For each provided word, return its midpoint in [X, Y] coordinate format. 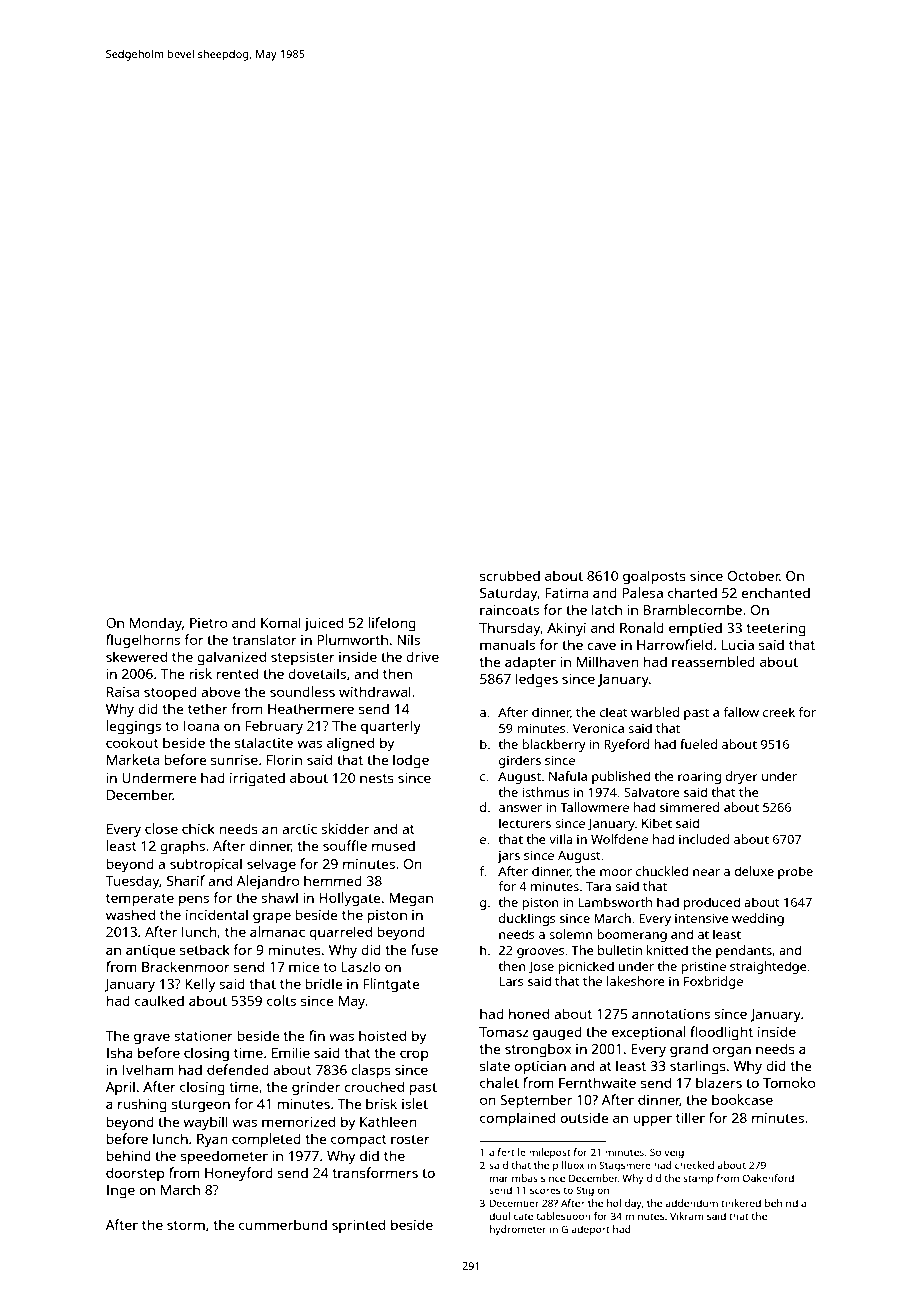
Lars [511, 981]
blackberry [554, 745]
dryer [742, 777]
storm [186, 1225]
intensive [702, 918]
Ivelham [148, 1069]
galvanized [231, 658]
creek [779, 712]
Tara [598, 886]
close [161, 828]
